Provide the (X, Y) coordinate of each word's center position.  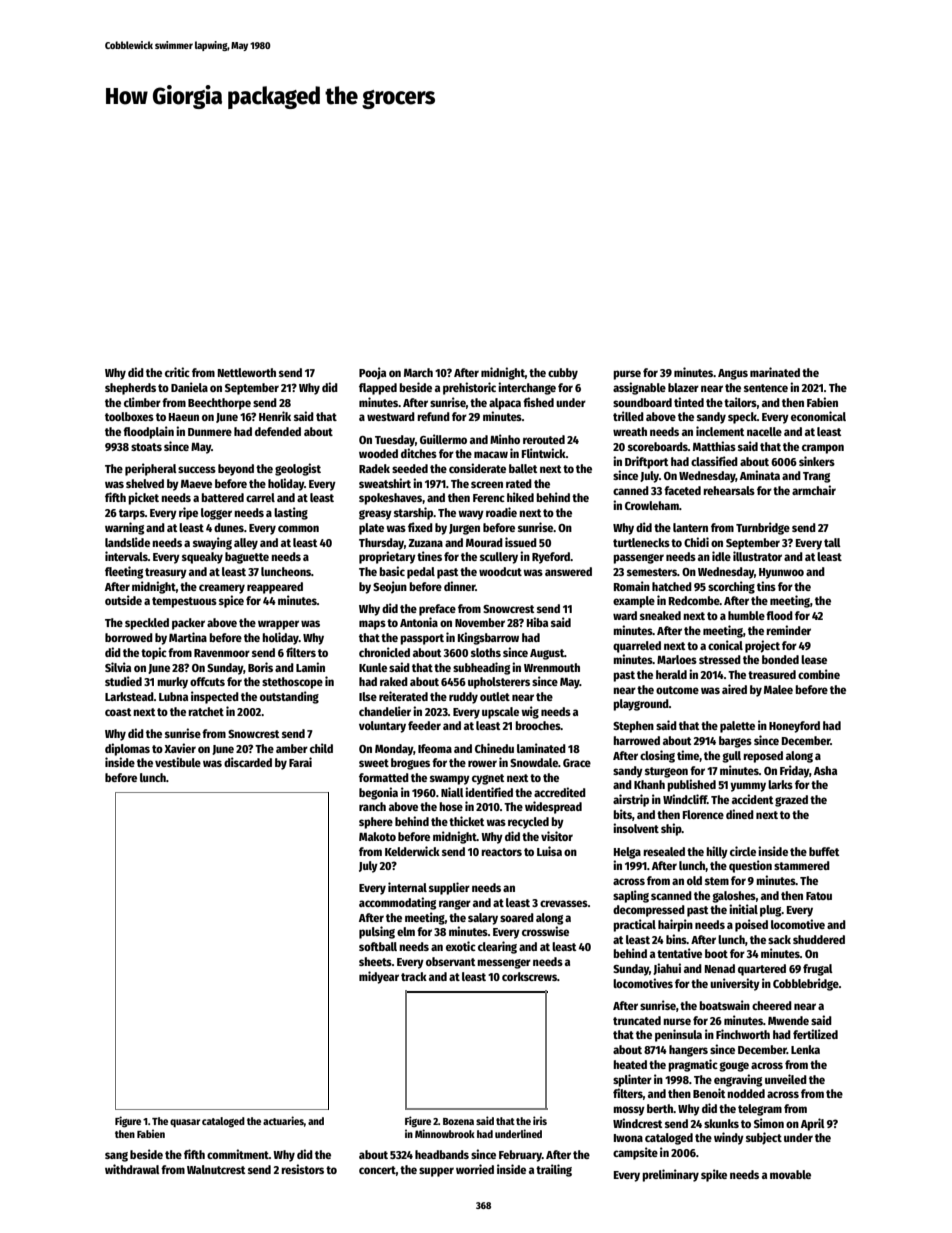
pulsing (377, 932)
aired (734, 689)
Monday (394, 750)
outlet (495, 696)
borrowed (129, 637)
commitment (238, 1154)
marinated (775, 372)
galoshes (734, 897)
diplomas (127, 749)
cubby (563, 374)
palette (737, 727)
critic (177, 372)
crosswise (545, 931)
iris (540, 1120)
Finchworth (743, 1034)
